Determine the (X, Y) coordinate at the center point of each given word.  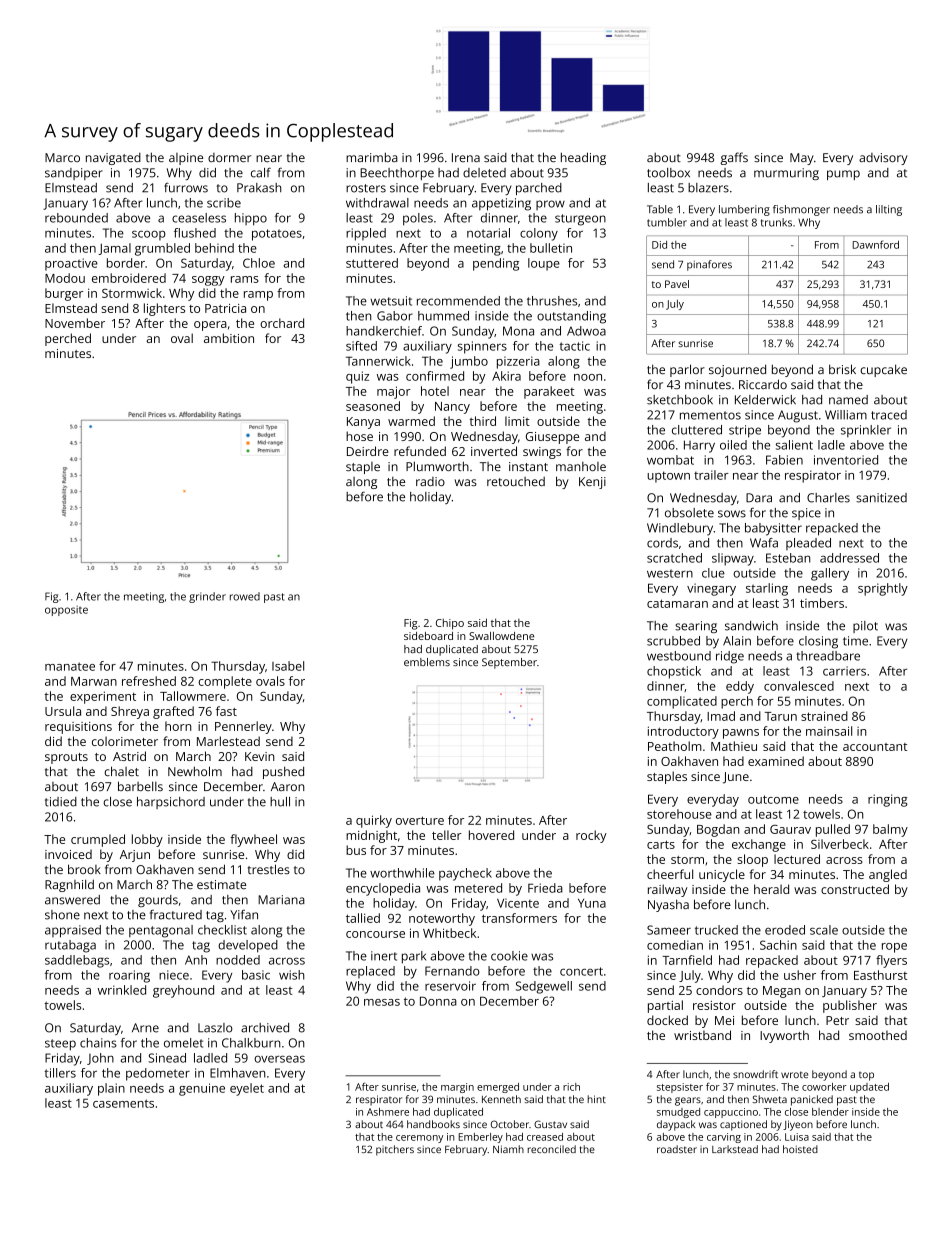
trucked (716, 930)
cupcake (883, 370)
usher (800, 975)
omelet (183, 1043)
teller (447, 835)
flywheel (253, 840)
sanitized (881, 498)
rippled (366, 234)
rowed (245, 596)
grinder (207, 597)
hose (359, 436)
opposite (66, 611)
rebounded (76, 218)
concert (581, 971)
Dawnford (876, 244)
